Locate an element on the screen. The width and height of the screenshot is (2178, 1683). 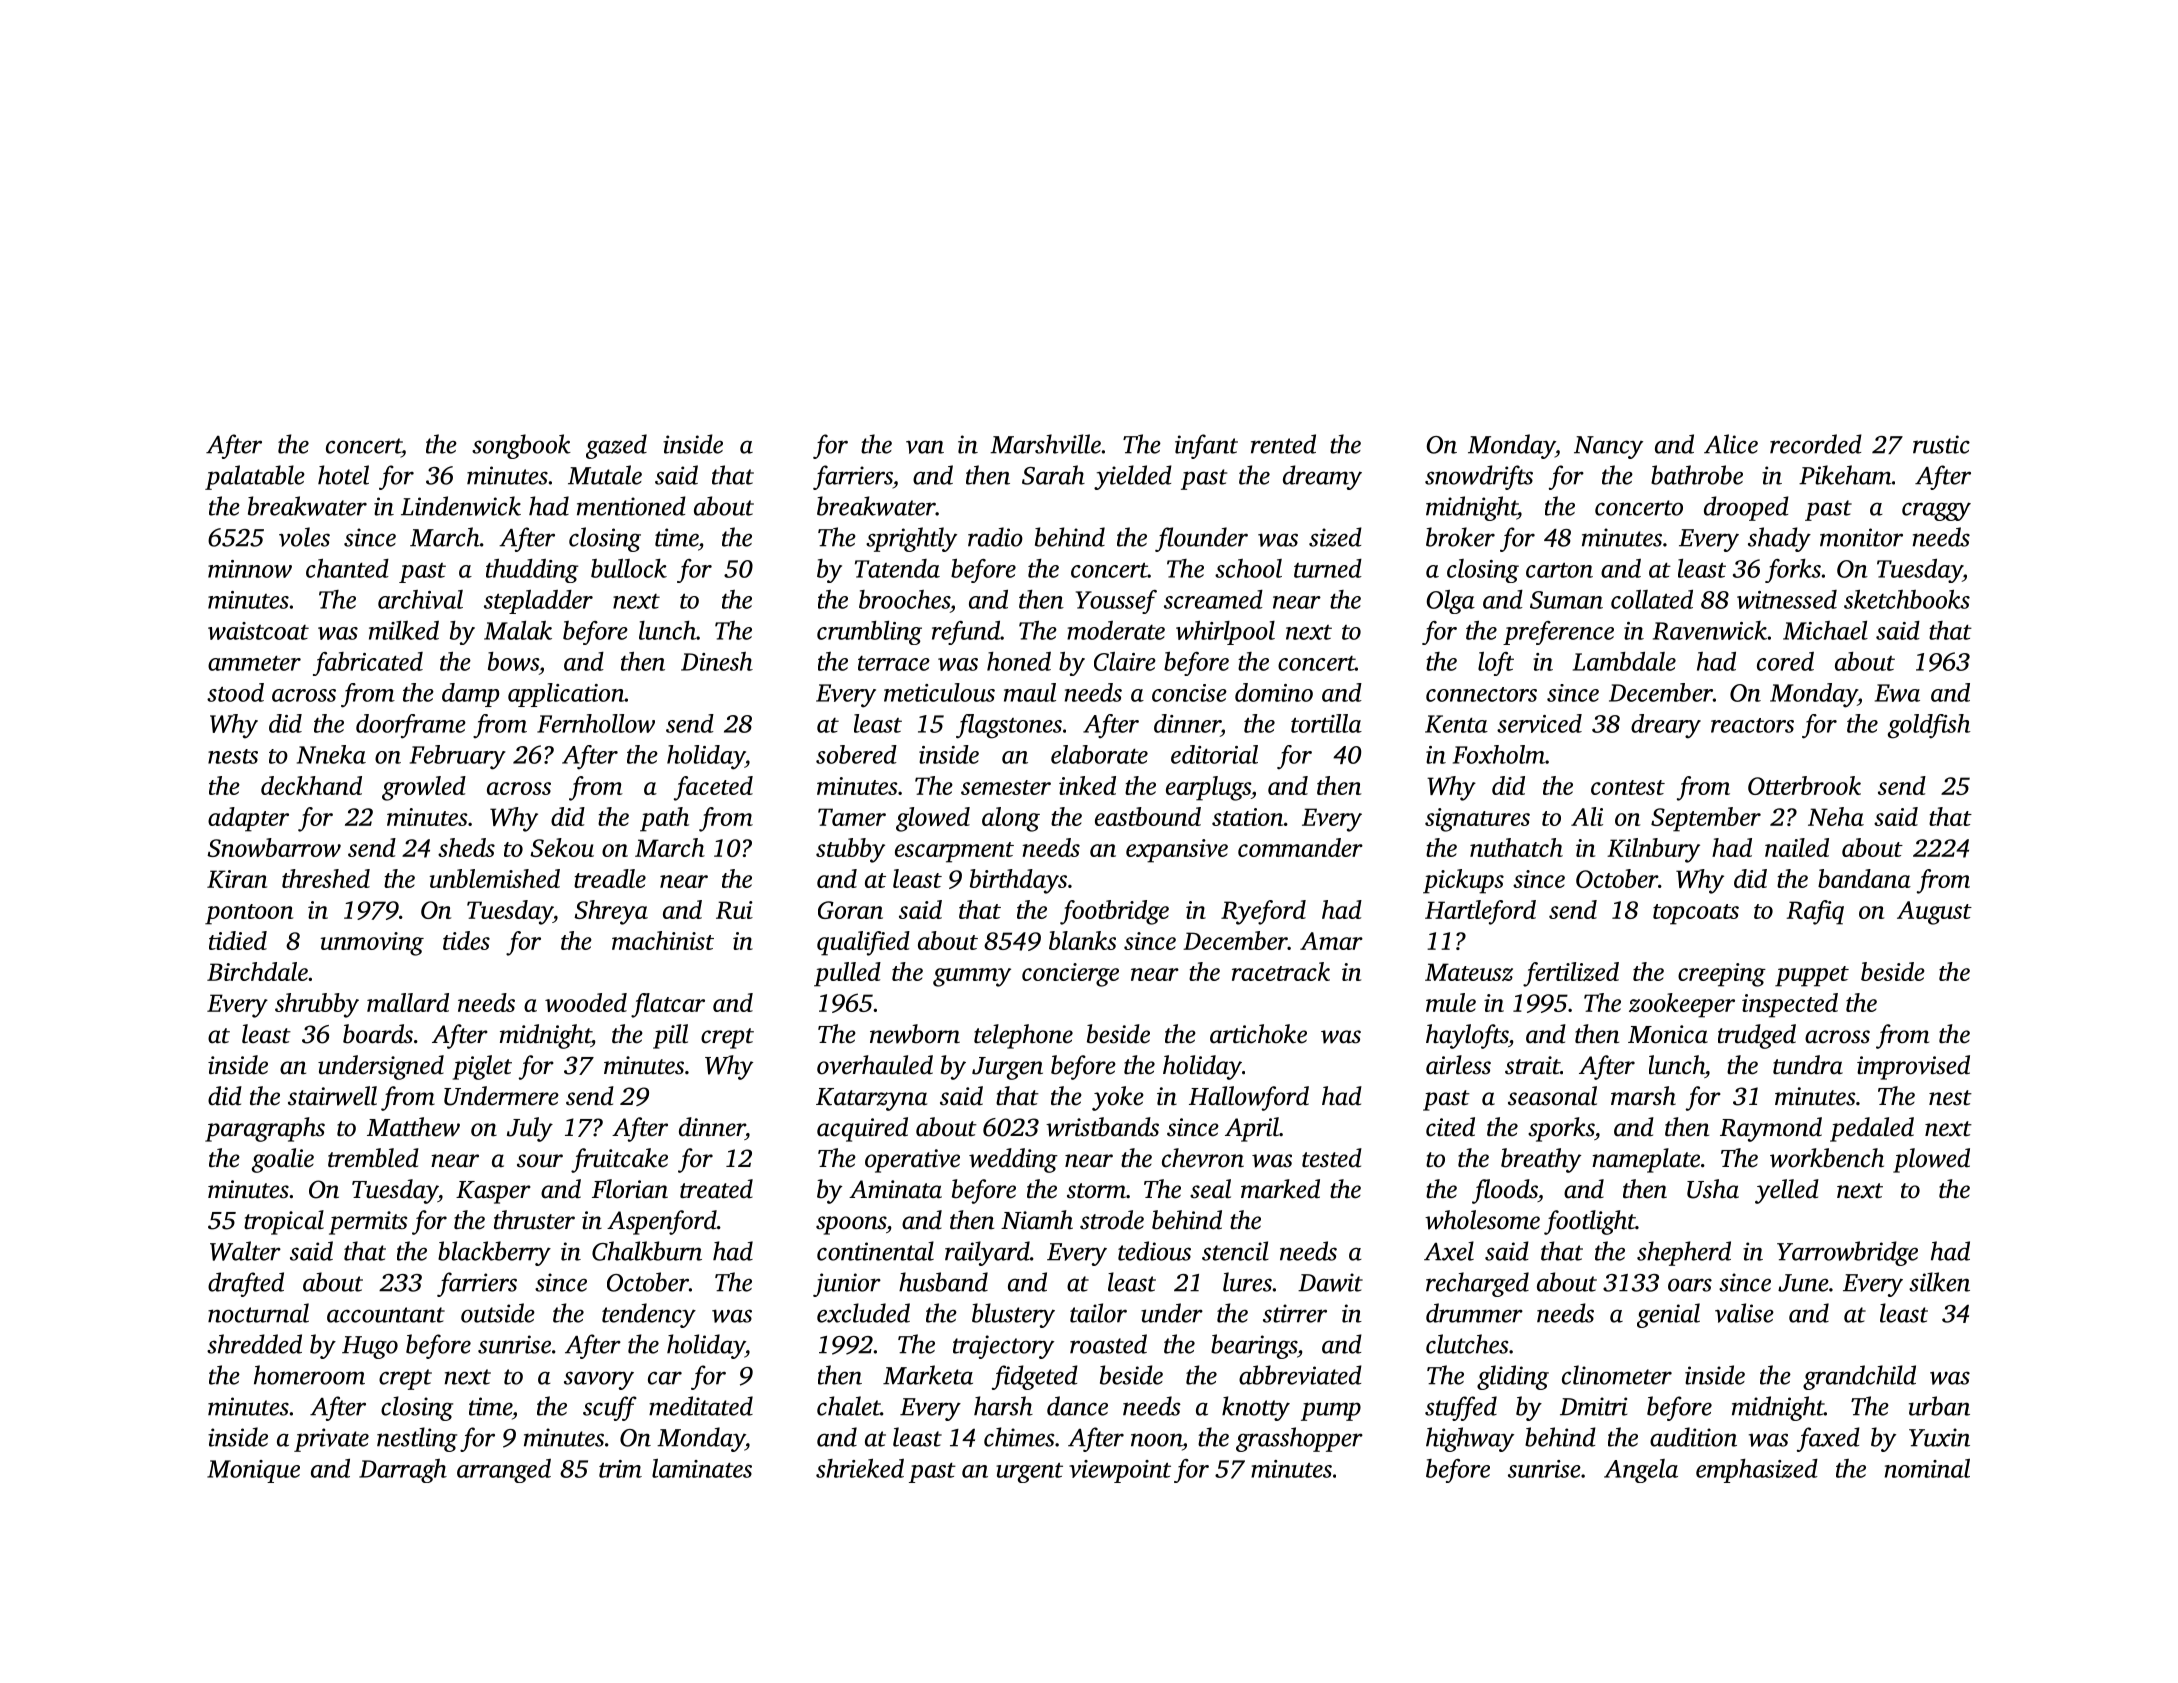
domino is located at coordinates (1274, 692).
